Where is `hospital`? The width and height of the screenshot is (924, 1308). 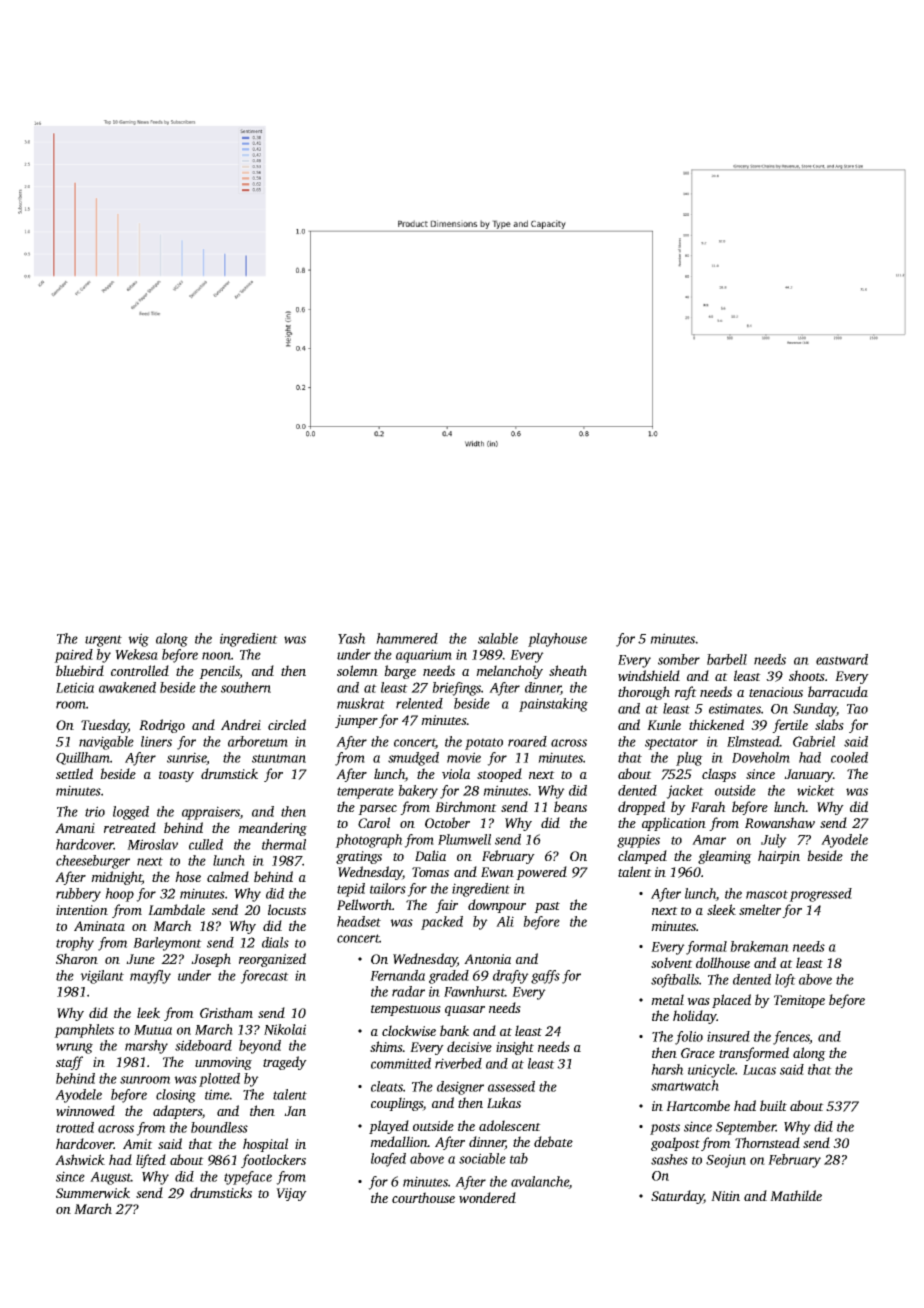
hospital is located at coordinates (265, 1145).
